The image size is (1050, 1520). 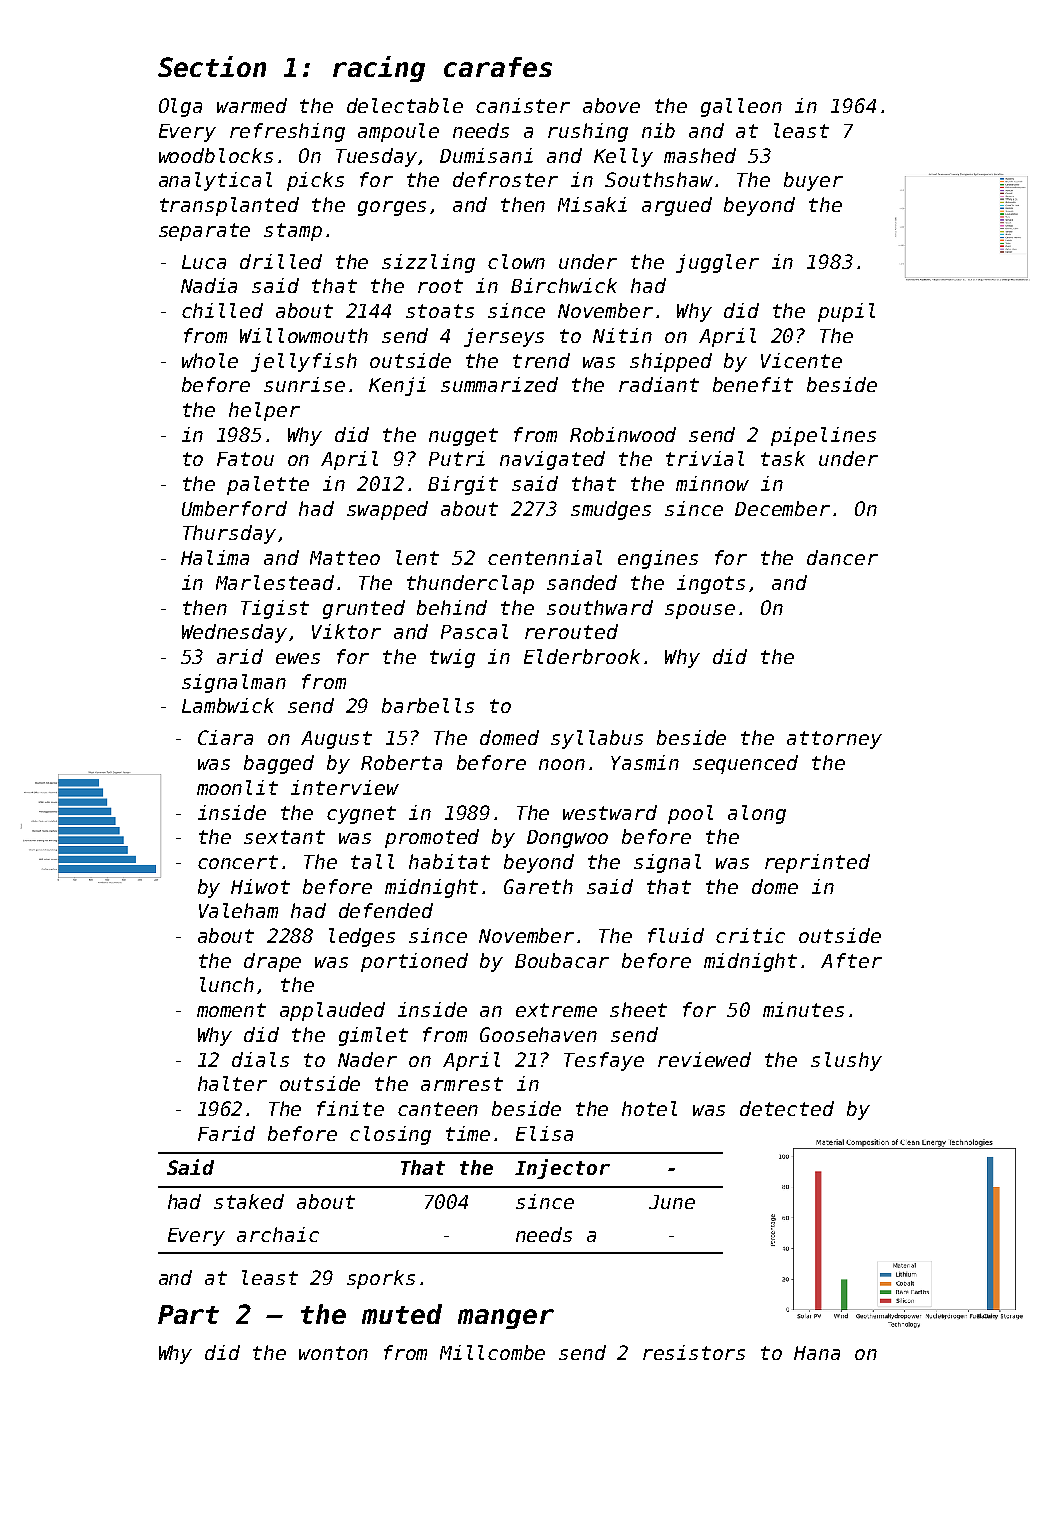 What do you see at coordinates (834, 740) in the image?
I see `attorney` at bounding box center [834, 740].
